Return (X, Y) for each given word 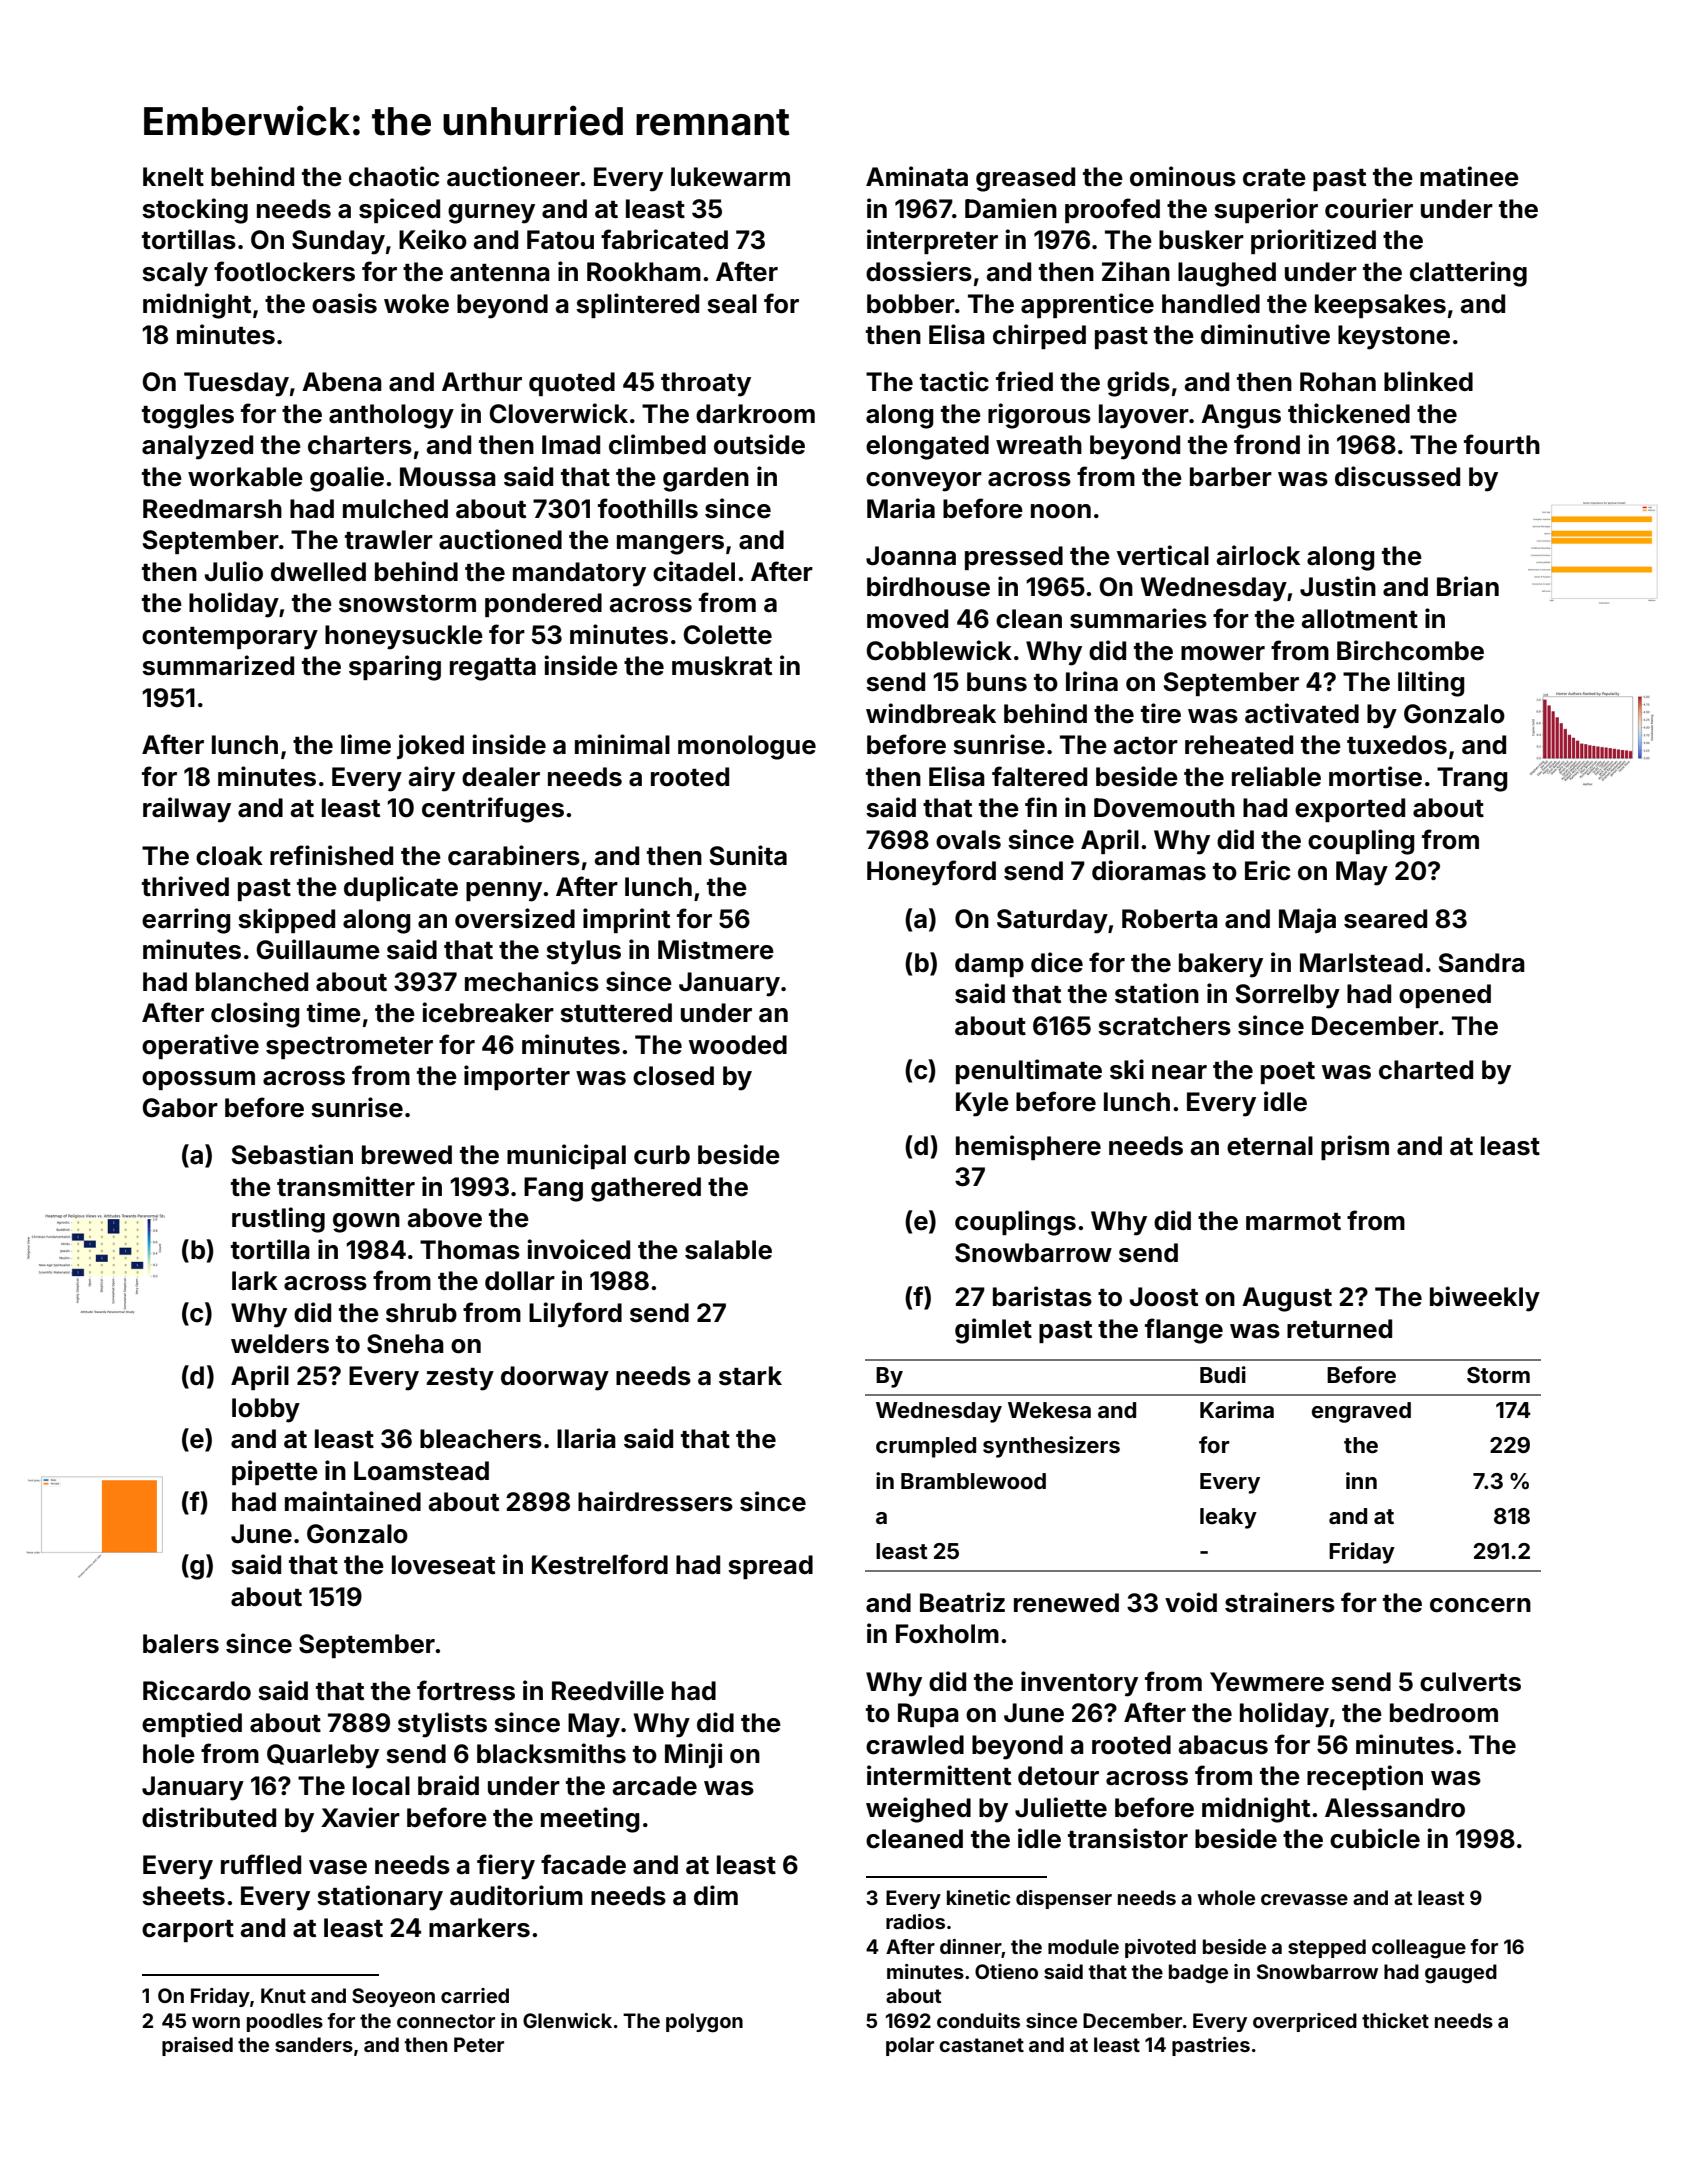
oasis (344, 303)
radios (915, 1921)
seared (1385, 919)
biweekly (1485, 1299)
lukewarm (730, 177)
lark (255, 1281)
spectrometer (349, 1048)
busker (1201, 240)
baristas (1042, 1296)
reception (1365, 1777)
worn (216, 2022)
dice (1057, 962)
